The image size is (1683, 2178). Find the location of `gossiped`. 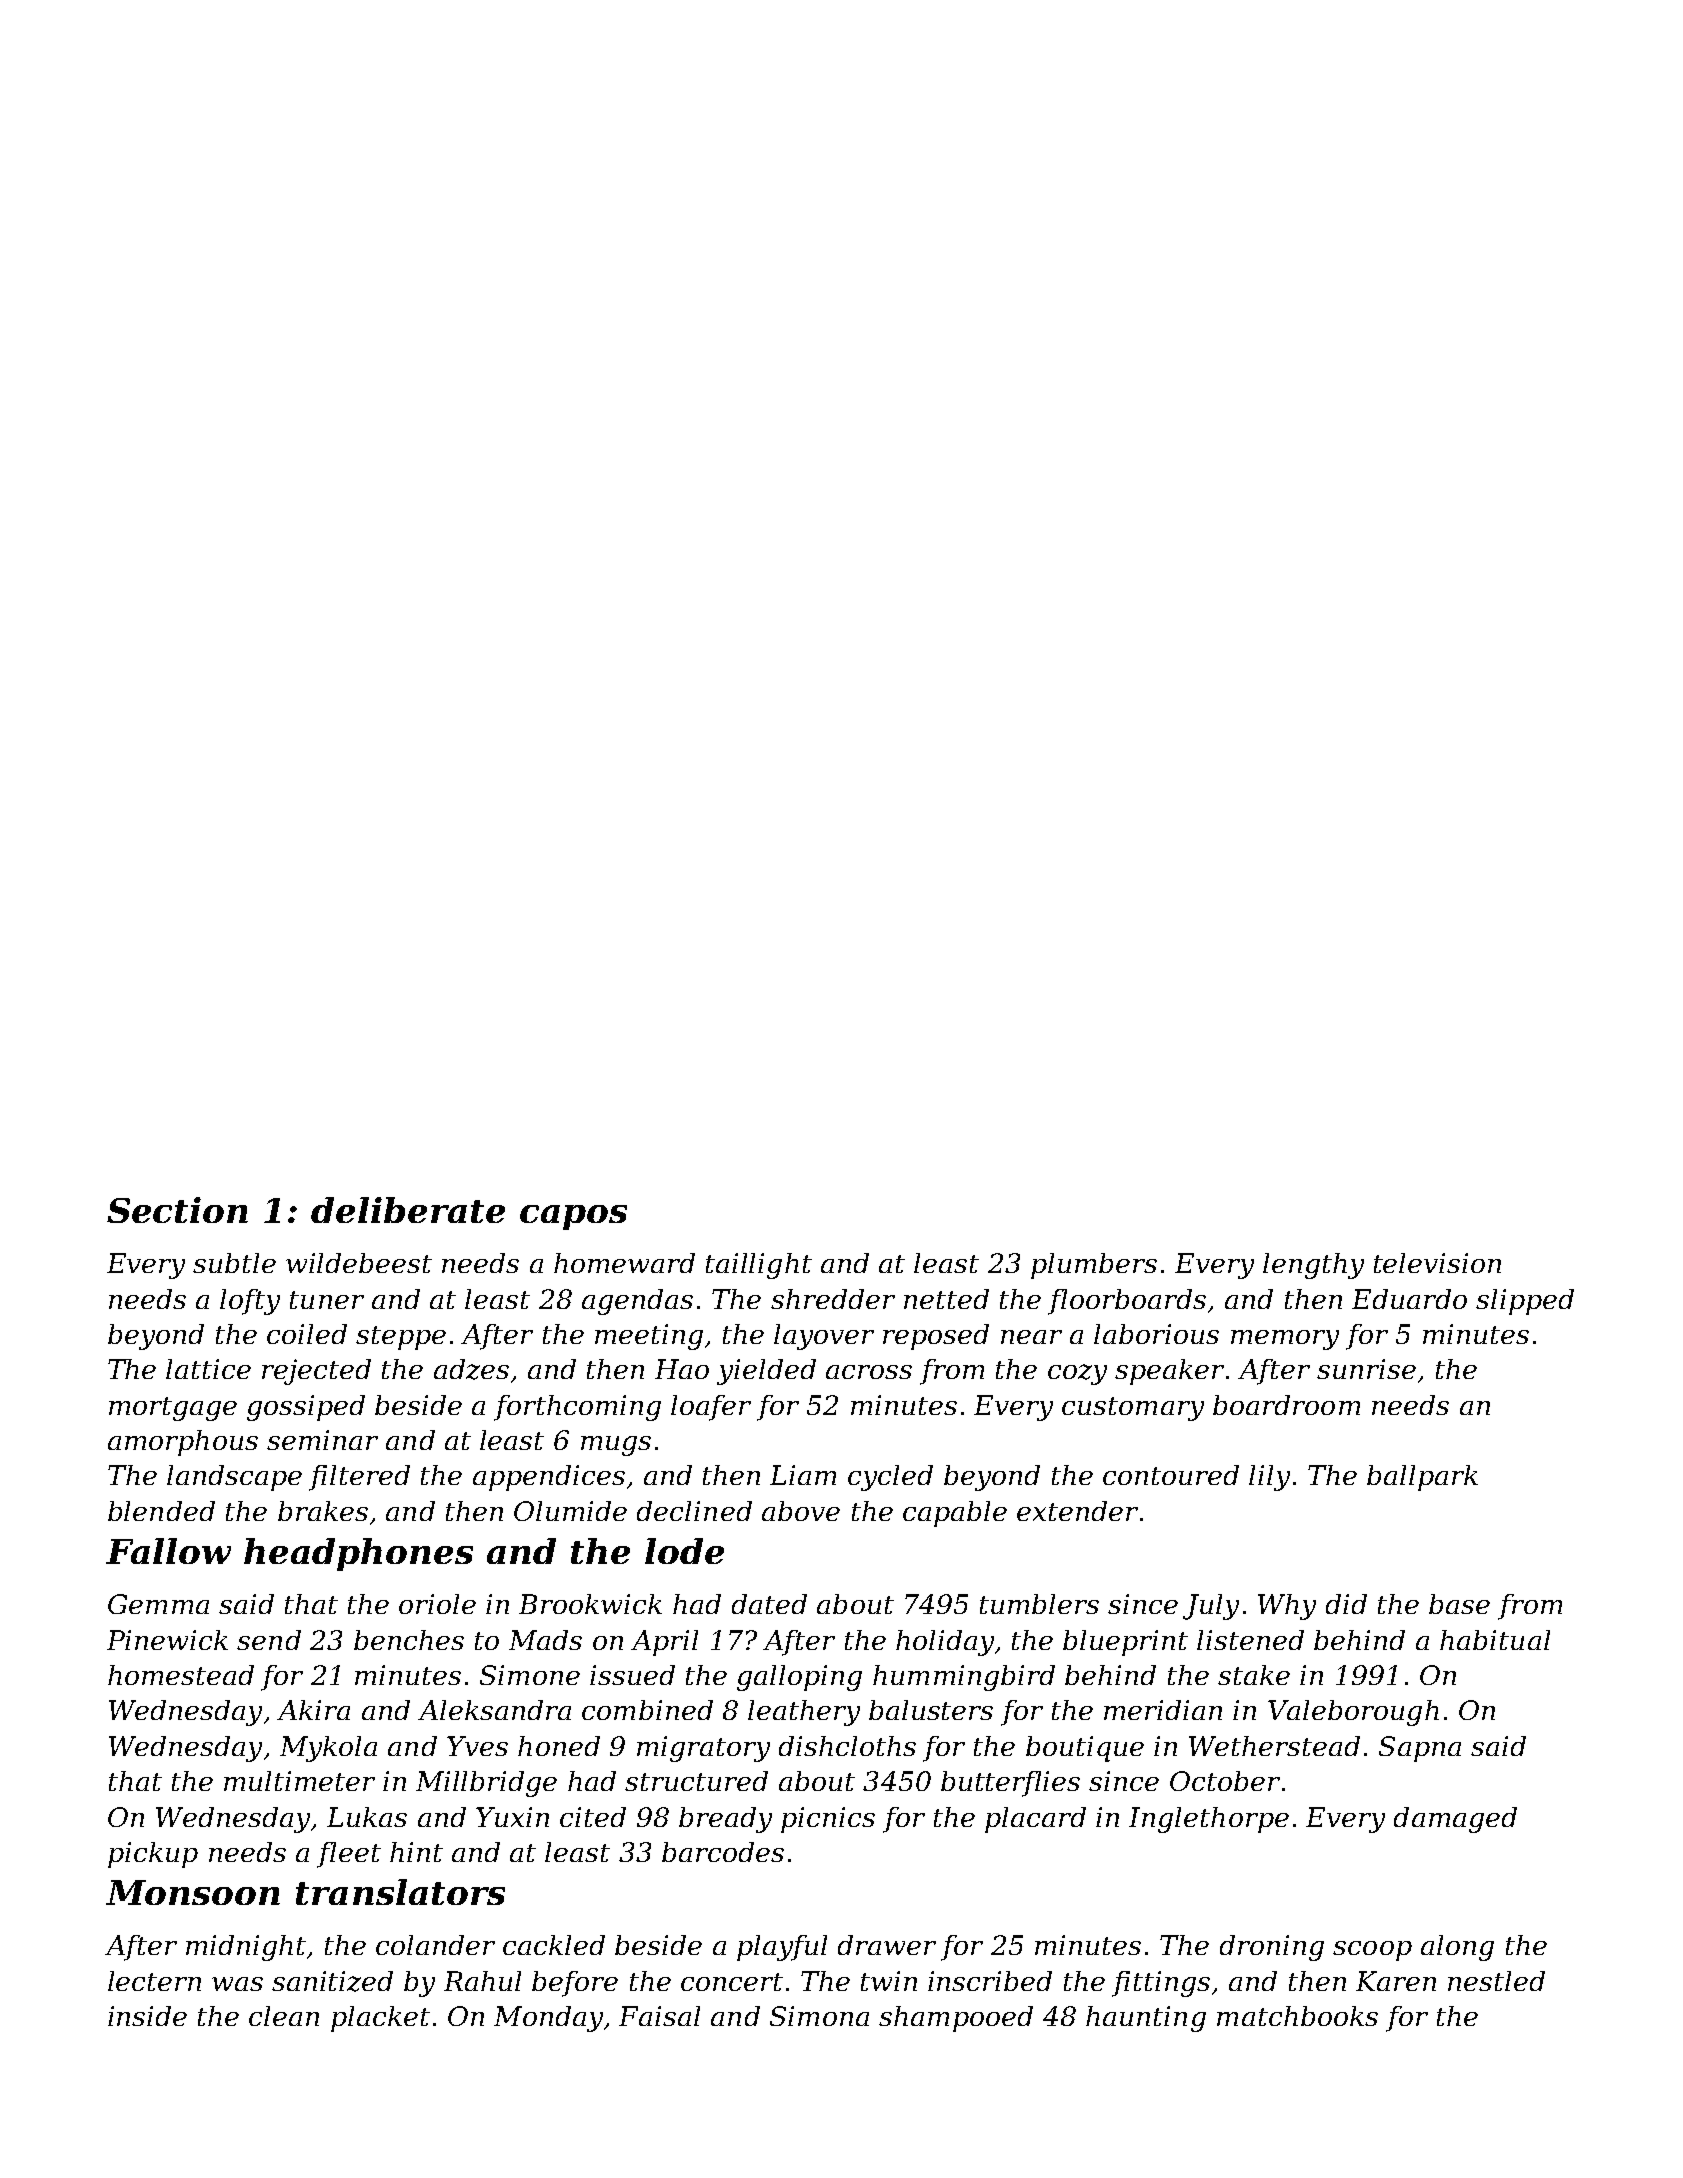

gossiped is located at coordinates (306, 1408).
